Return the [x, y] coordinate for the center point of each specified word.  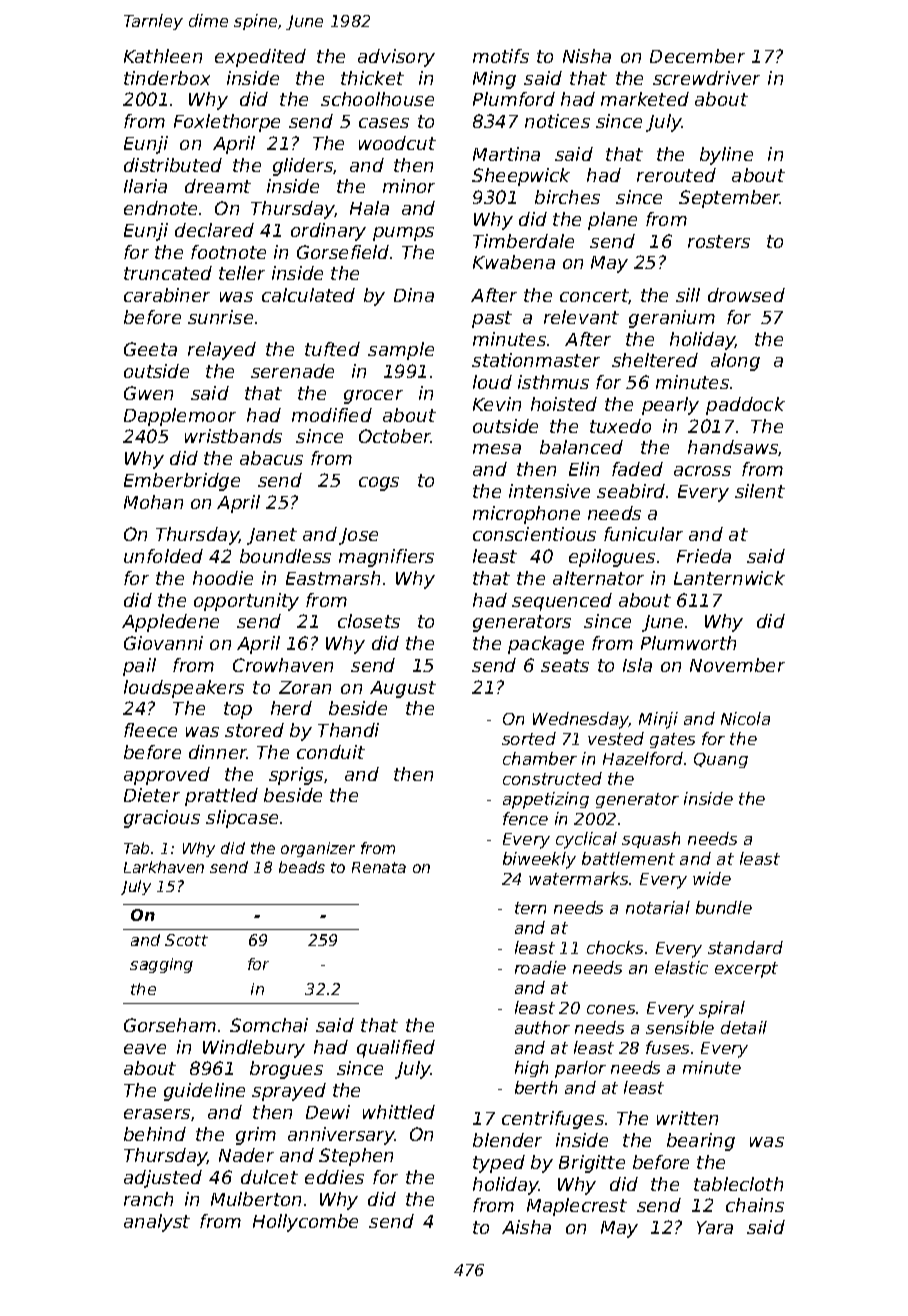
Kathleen [163, 56]
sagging [161, 965]
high [531, 1069]
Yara [715, 1227]
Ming [494, 80]
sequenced [562, 602]
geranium [672, 319]
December [697, 56]
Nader [246, 1155]
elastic [681, 967]
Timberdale [523, 241]
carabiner [167, 295]
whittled [399, 1112]
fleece [150, 730]
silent [760, 491]
